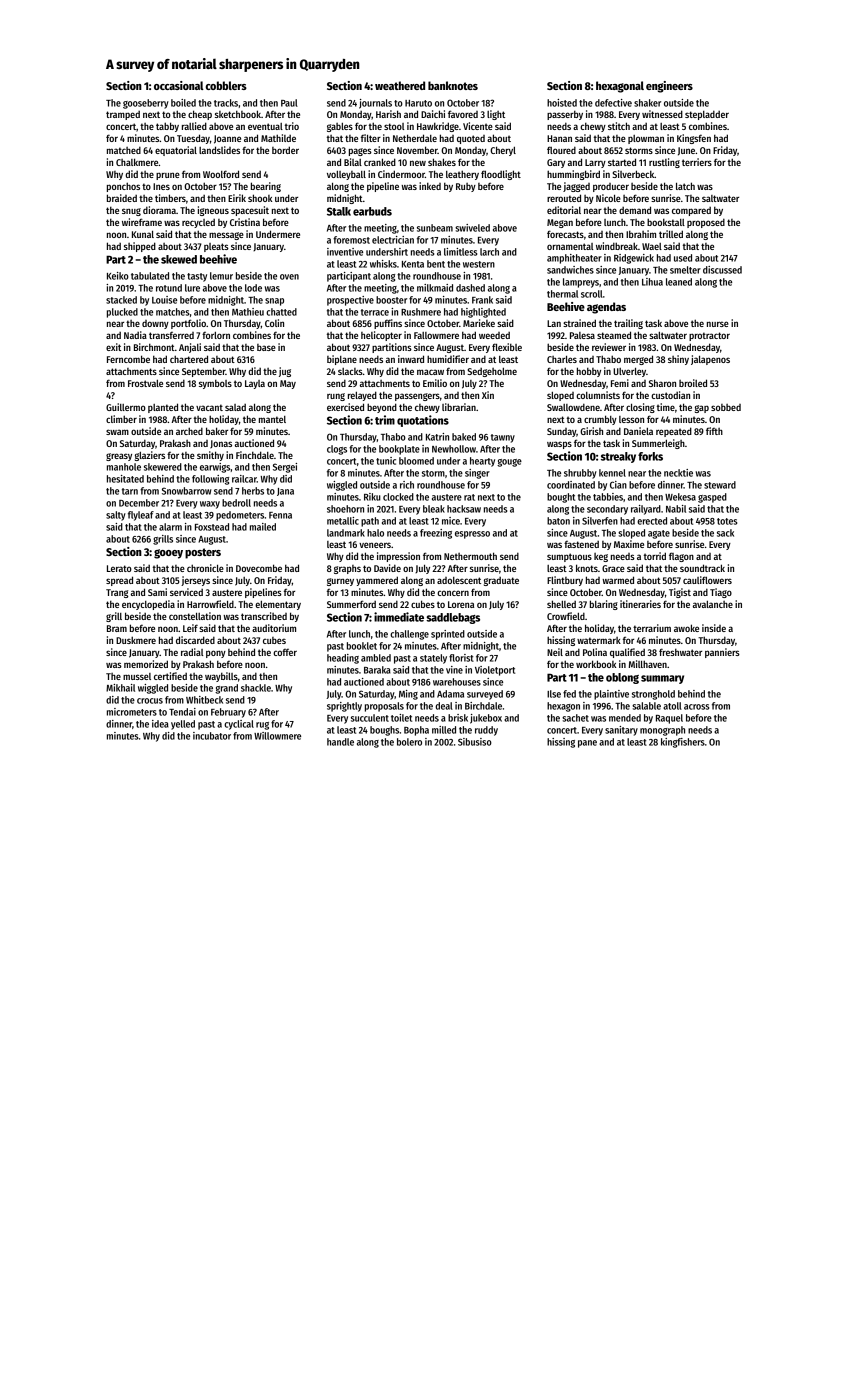  Describe the element at coordinates (472, 535) in the screenshot. I see `espresso` at that location.
